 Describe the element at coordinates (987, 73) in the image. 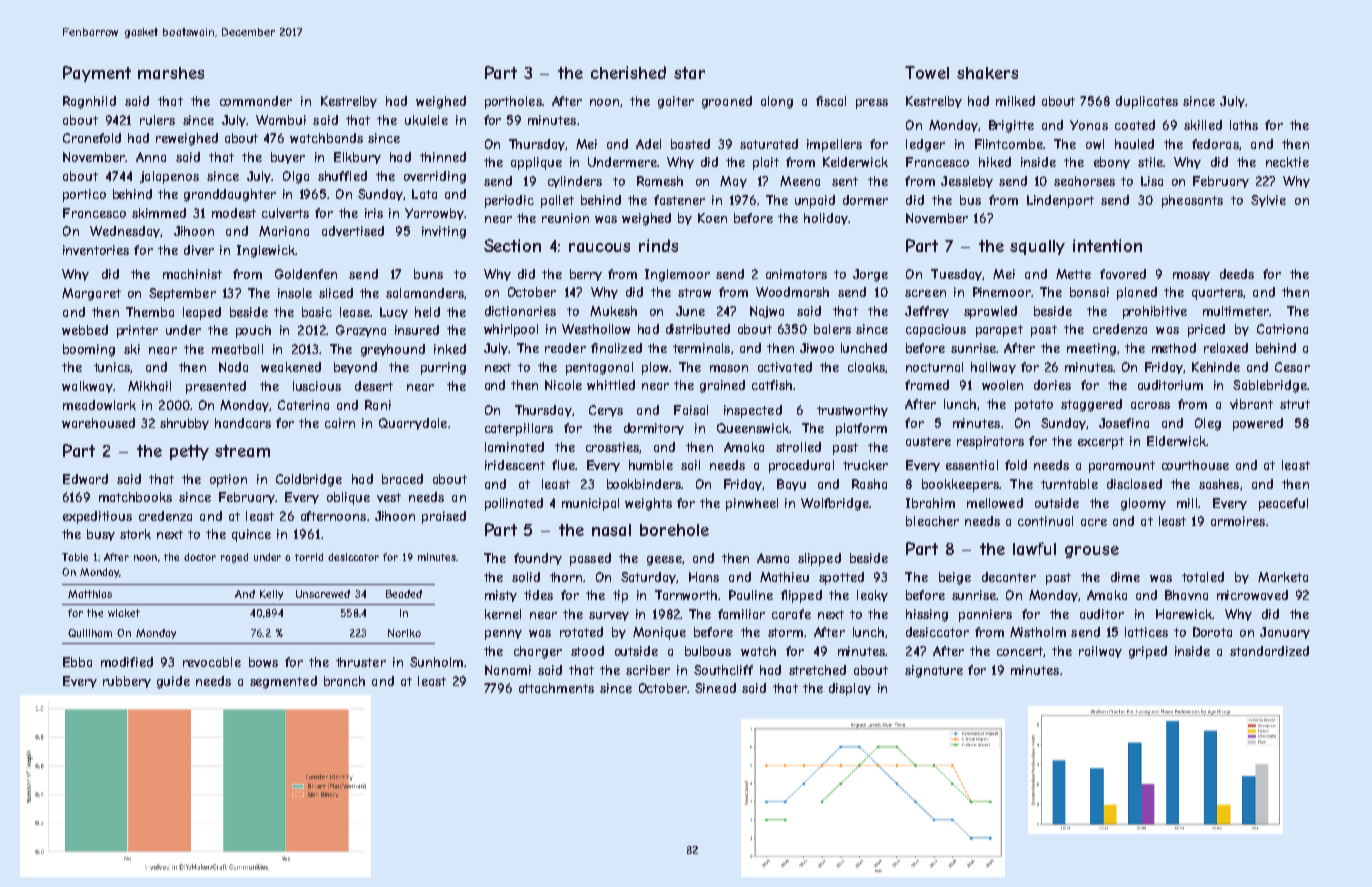

I see `shakers` at that location.
